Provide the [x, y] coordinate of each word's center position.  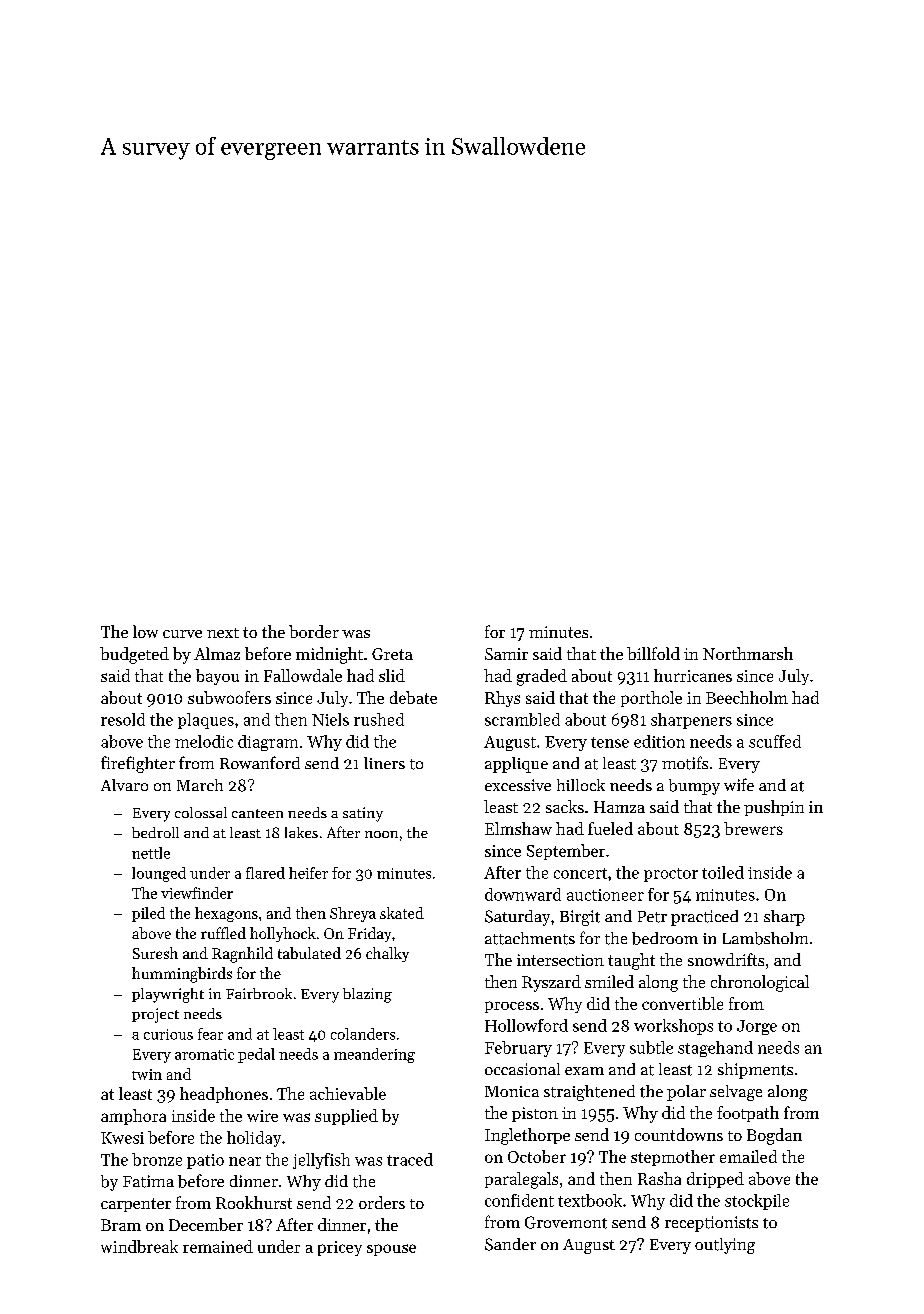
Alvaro [124, 785]
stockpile [757, 1202]
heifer [308, 873]
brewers [753, 828]
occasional [522, 1069]
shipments [755, 1071]
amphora [133, 1117]
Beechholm [747, 697]
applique [516, 765]
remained [218, 1246]
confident [519, 1200]
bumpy [694, 787]
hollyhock [283, 934]
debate [413, 697]
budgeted [134, 655]
